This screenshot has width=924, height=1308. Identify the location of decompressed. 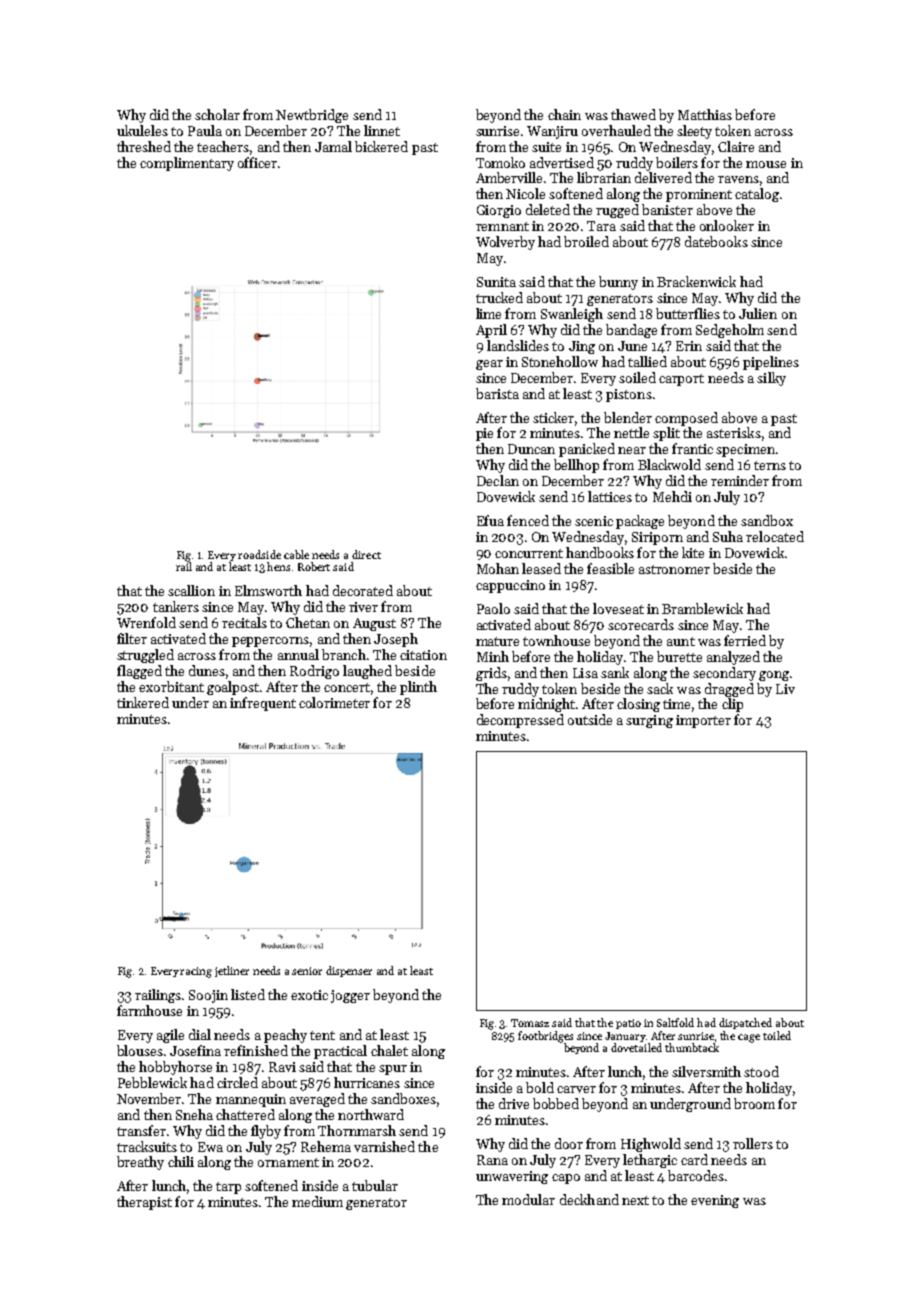
(520, 721).
